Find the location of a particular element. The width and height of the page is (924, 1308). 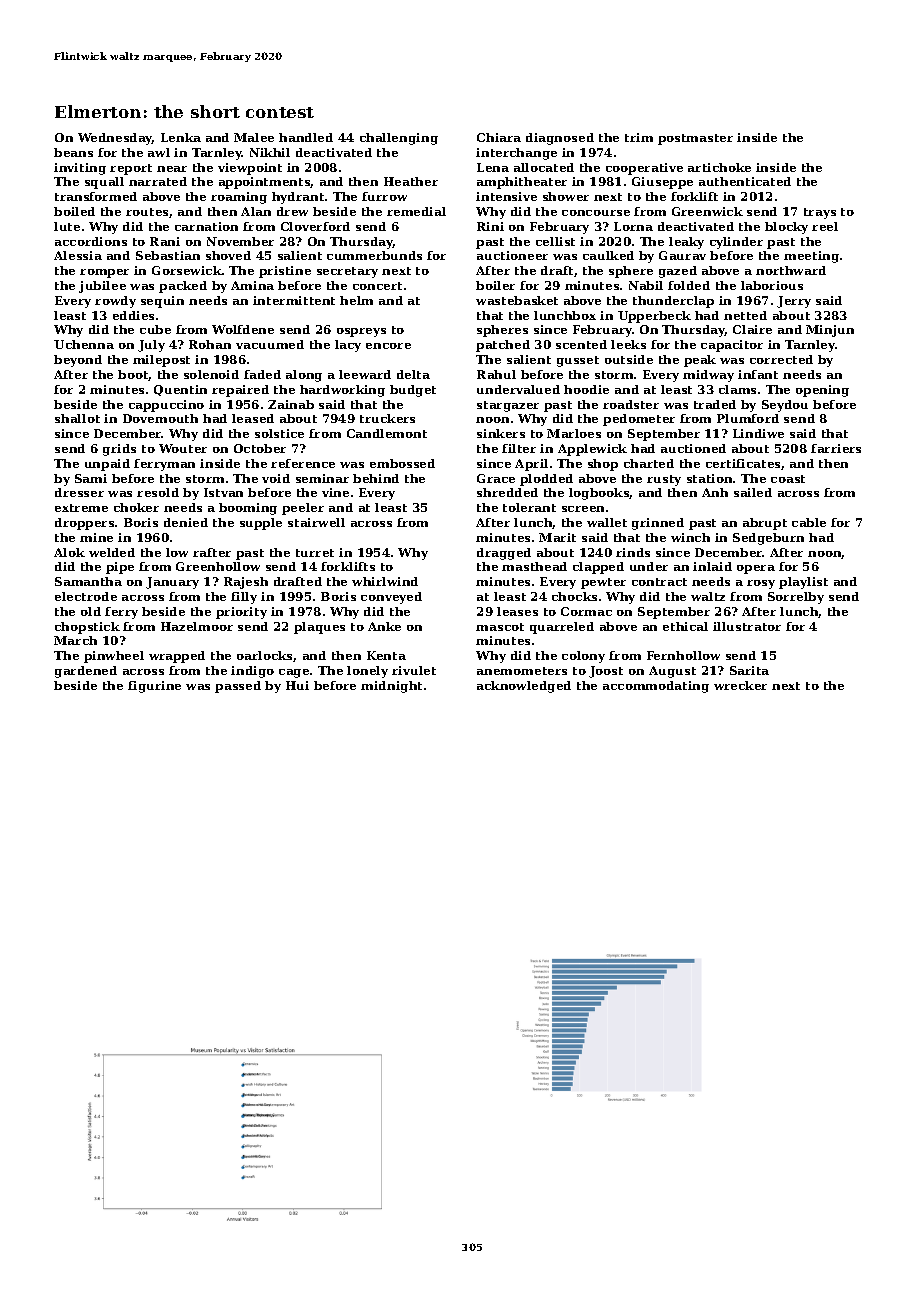

oarlocks is located at coordinates (265, 656).
